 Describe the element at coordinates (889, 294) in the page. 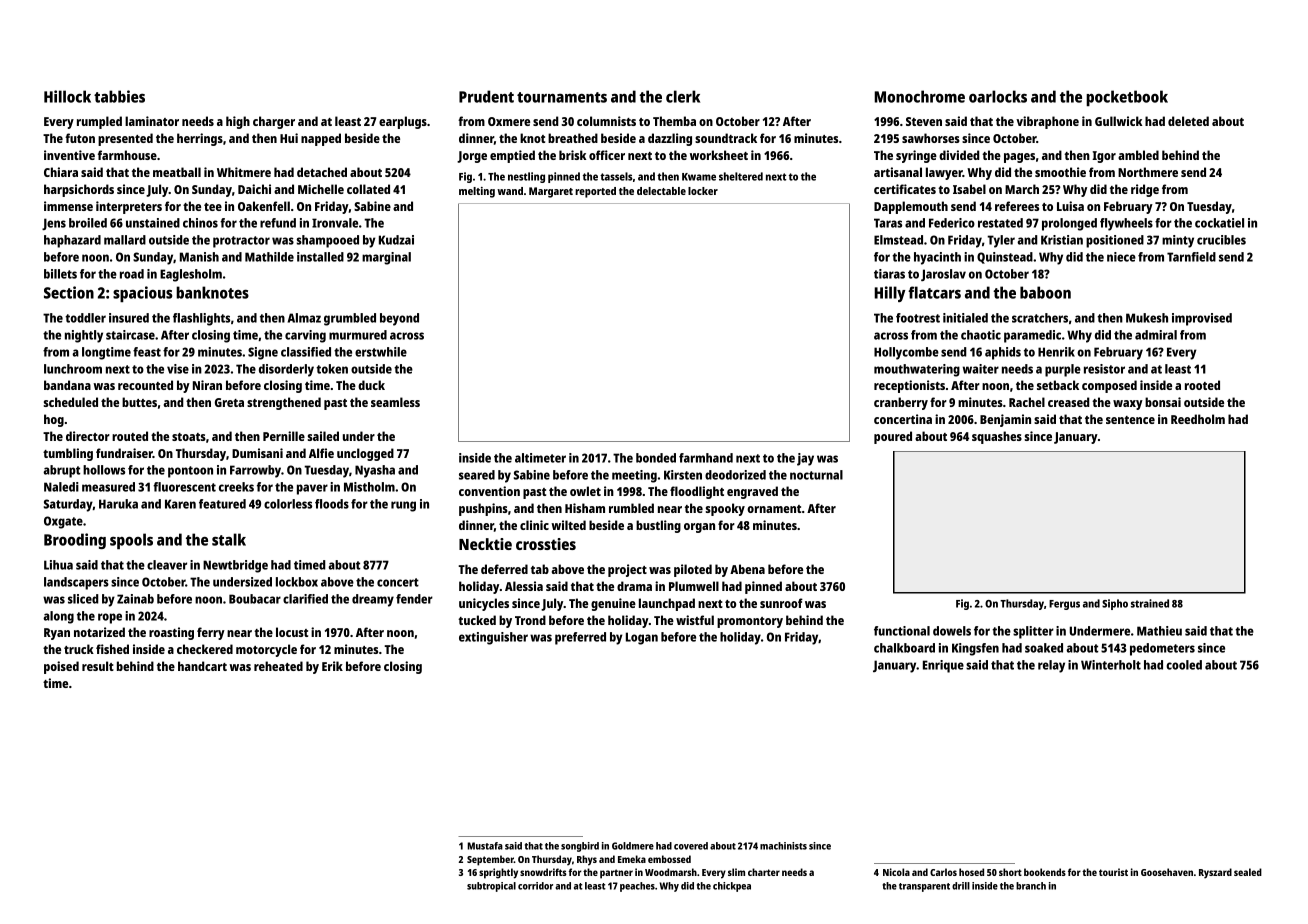

I see `Hilly` at that location.
